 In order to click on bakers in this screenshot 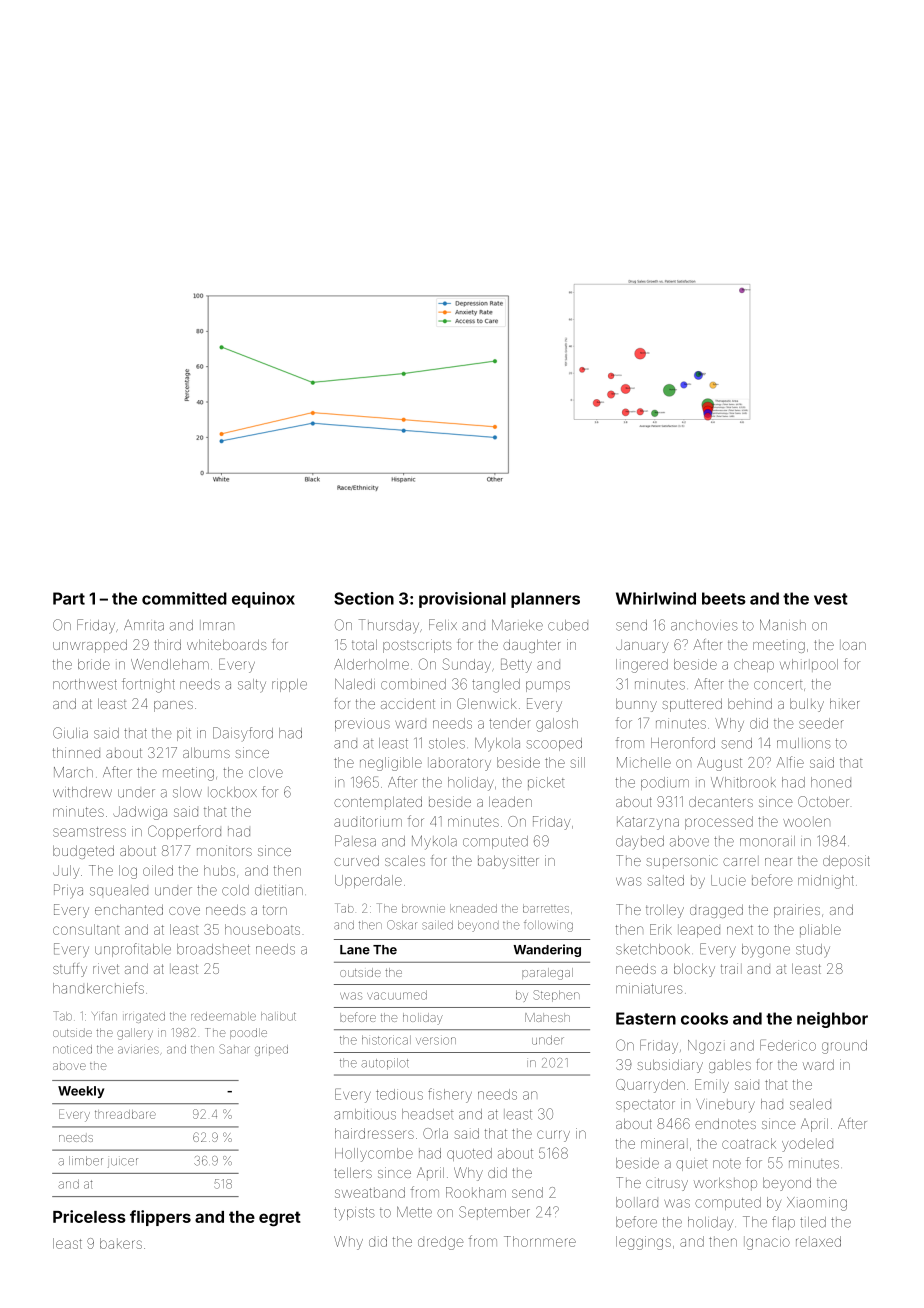, I will do `click(121, 1243)`.
